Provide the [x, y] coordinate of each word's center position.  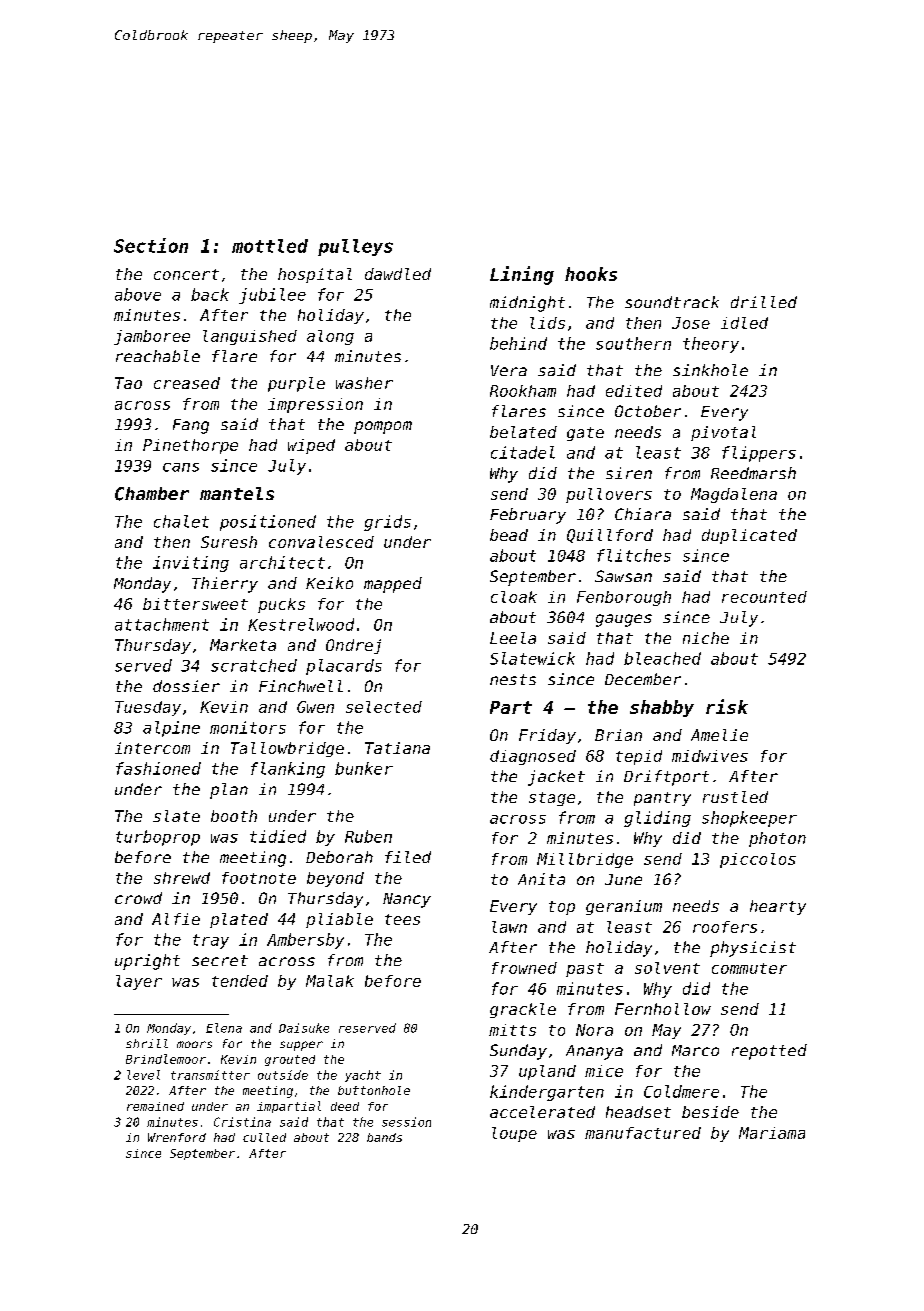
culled [264, 1137]
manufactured [643, 1133]
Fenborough [624, 598]
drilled [764, 302]
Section [151, 245]
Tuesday [148, 708]
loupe [514, 1134]
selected [384, 707]
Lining [522, 275]
